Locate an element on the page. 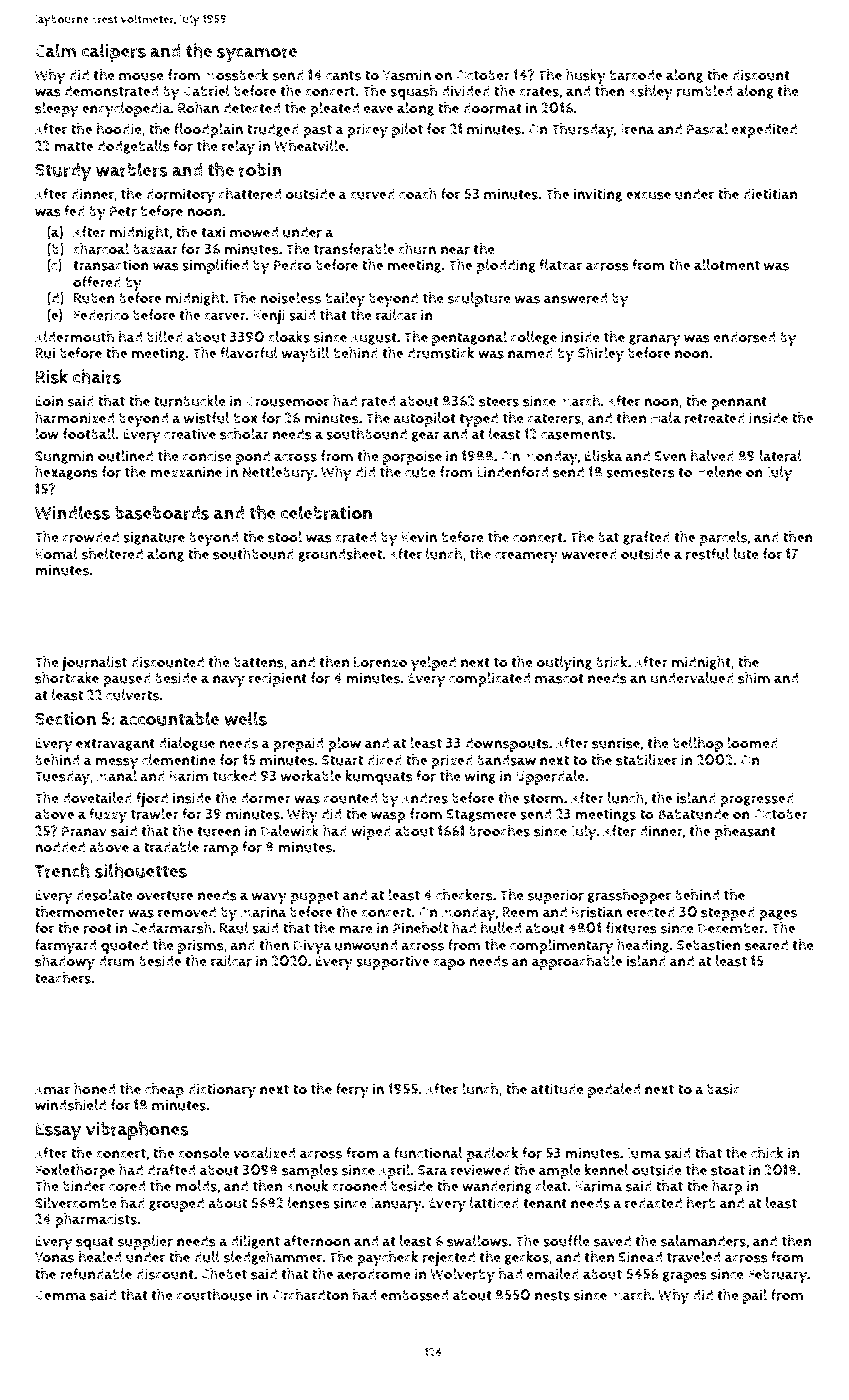  chick is located at coordinates (767, 1153).
